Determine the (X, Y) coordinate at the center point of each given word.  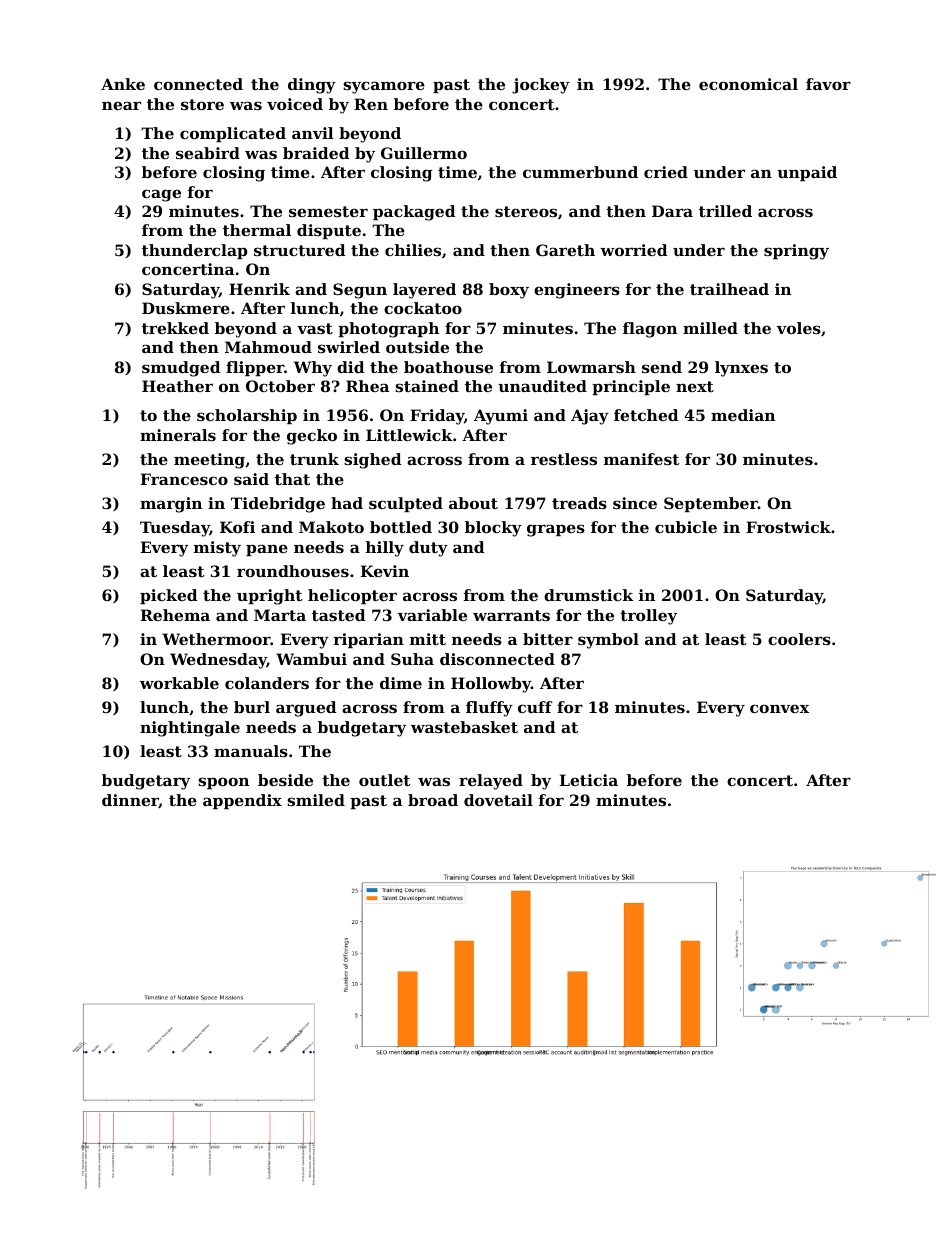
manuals (251, 751)
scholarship (247, 416)
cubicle (686, 527)
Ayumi (501, 417)
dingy (312, 86)
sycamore (384, 87)
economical (748, 84)
